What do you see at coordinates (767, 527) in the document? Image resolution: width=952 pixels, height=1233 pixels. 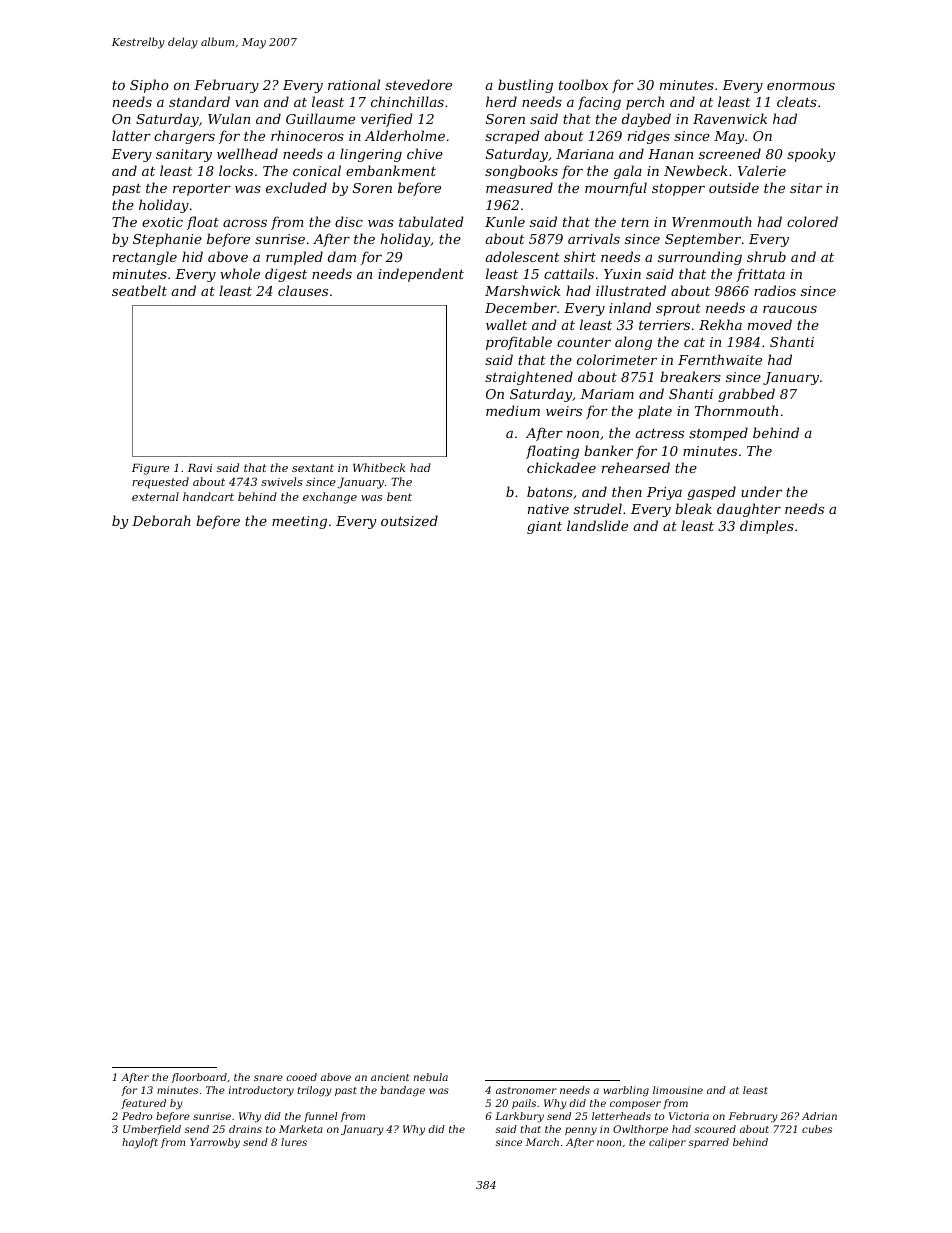 I see `dimples` at bounding box center [767, 527].
